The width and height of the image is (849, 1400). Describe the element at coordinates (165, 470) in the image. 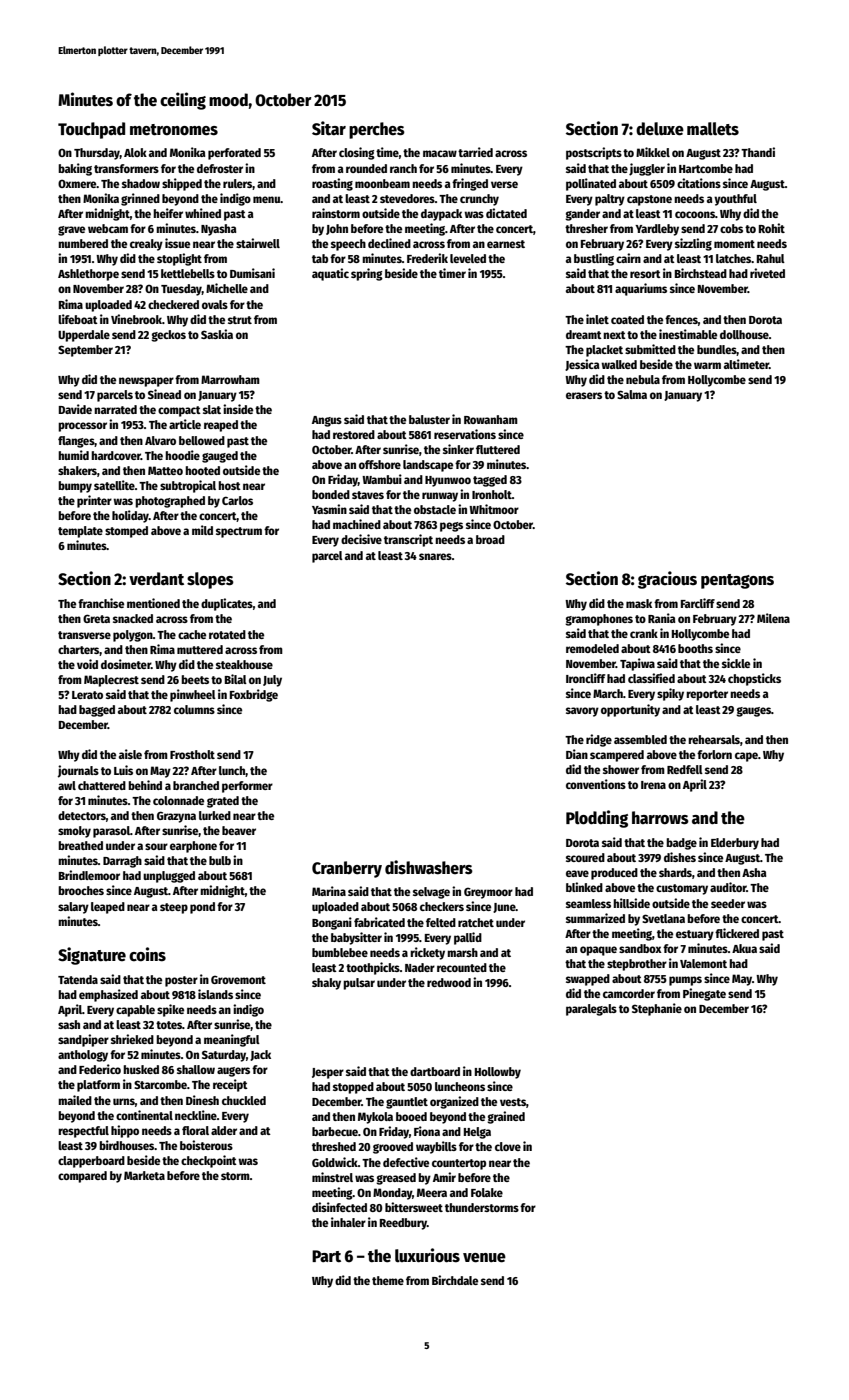

I see `Matteo` at that location.
